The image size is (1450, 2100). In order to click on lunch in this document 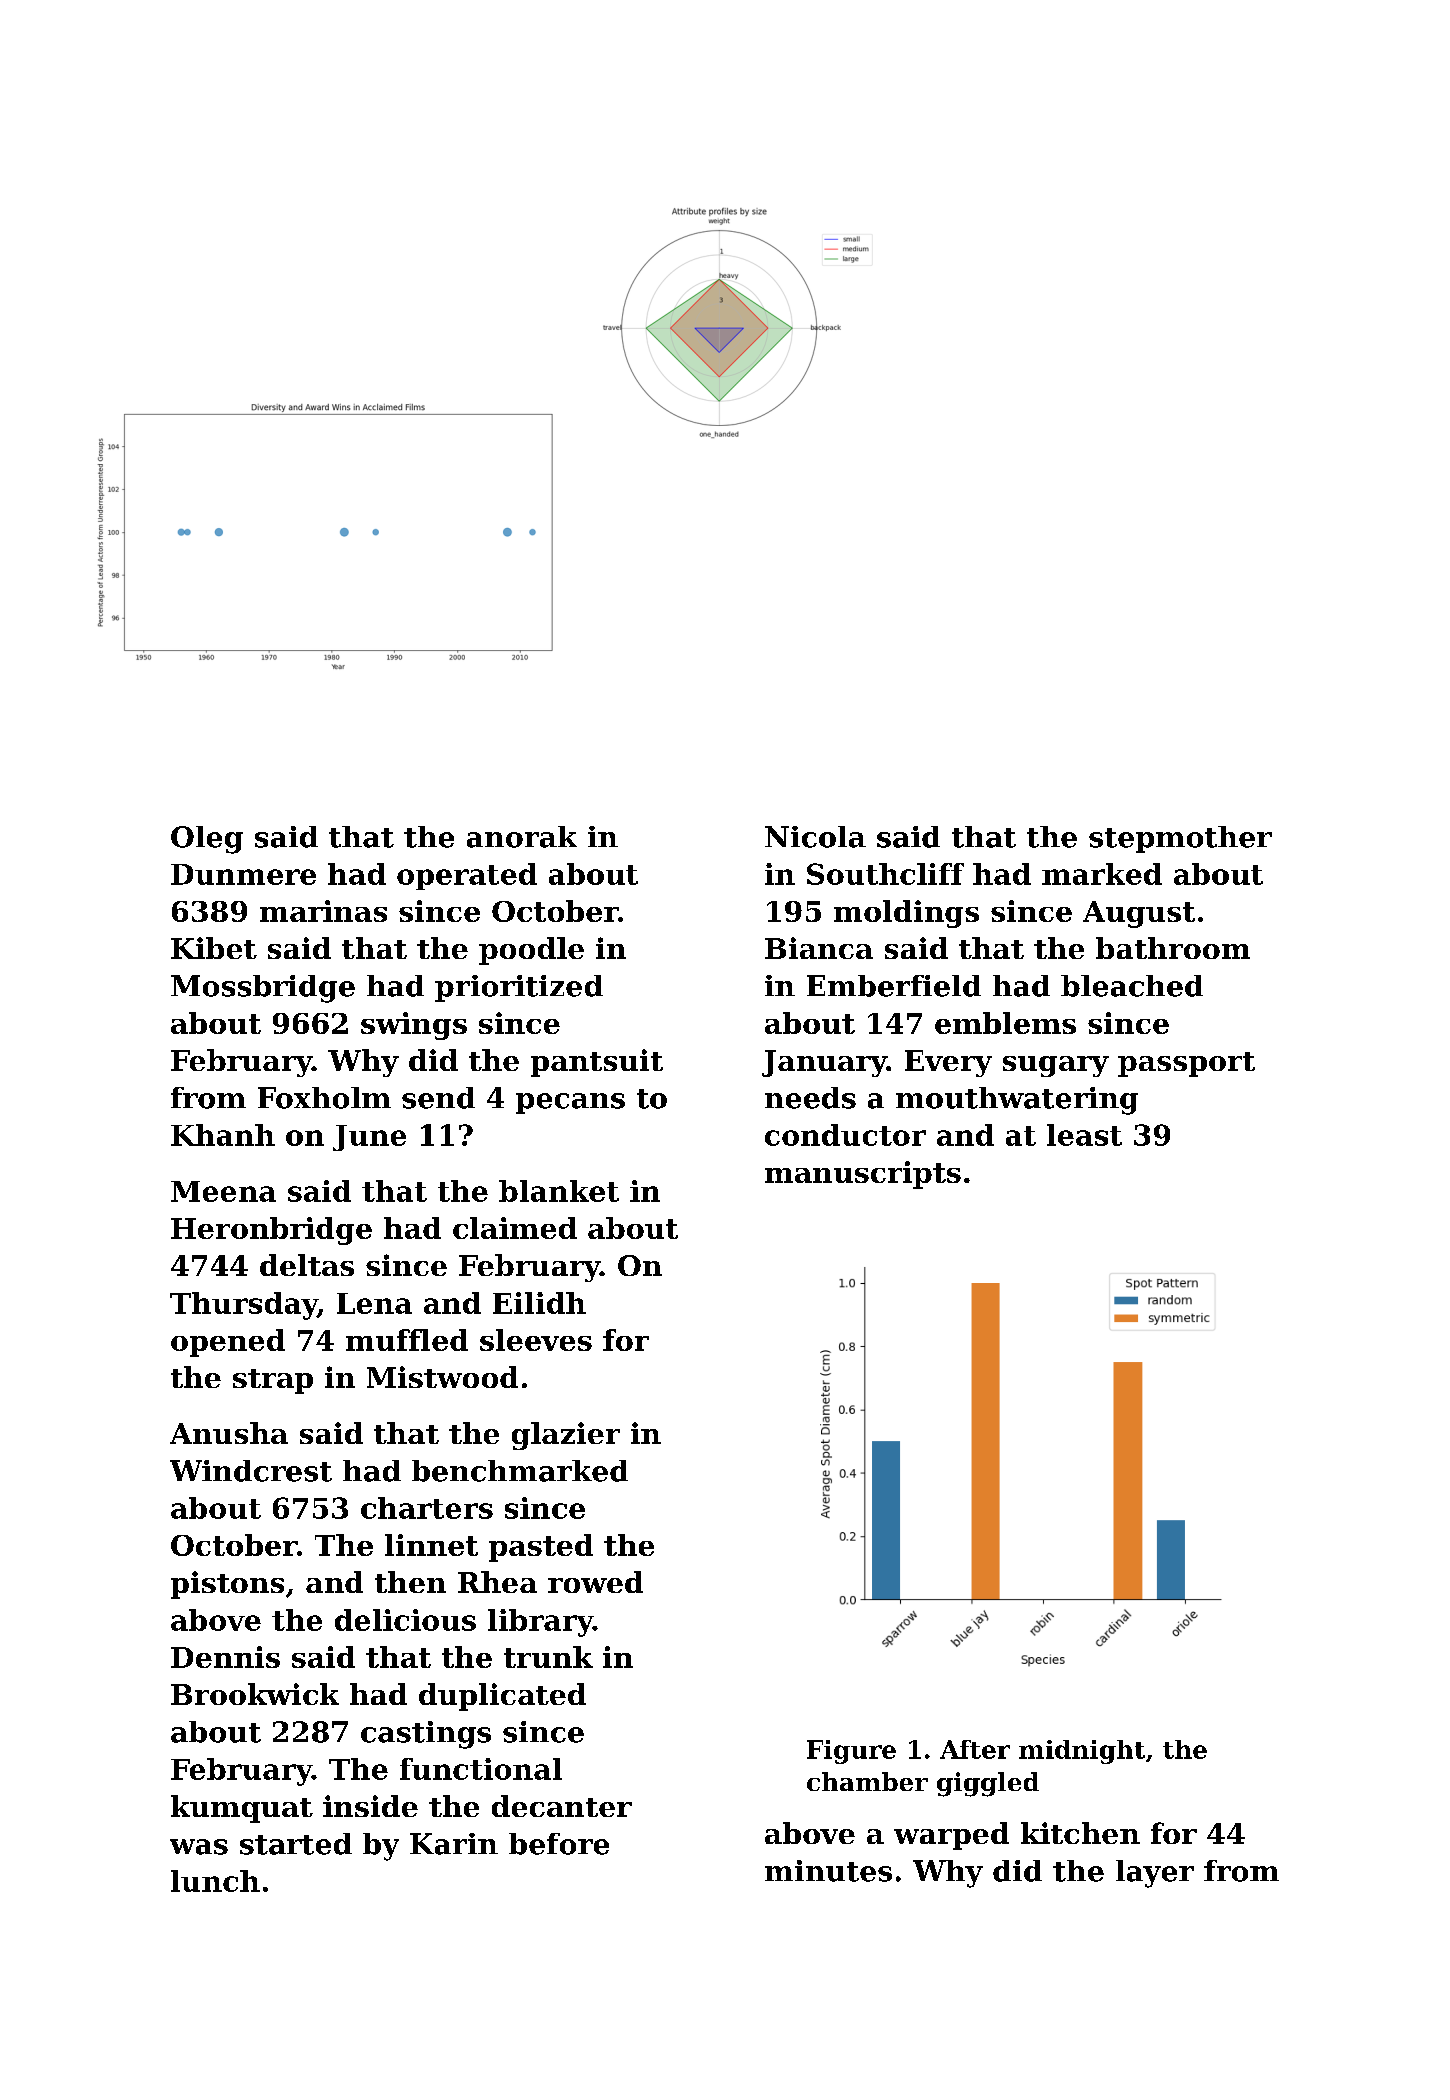, I will do `click(215, 1881)`.
